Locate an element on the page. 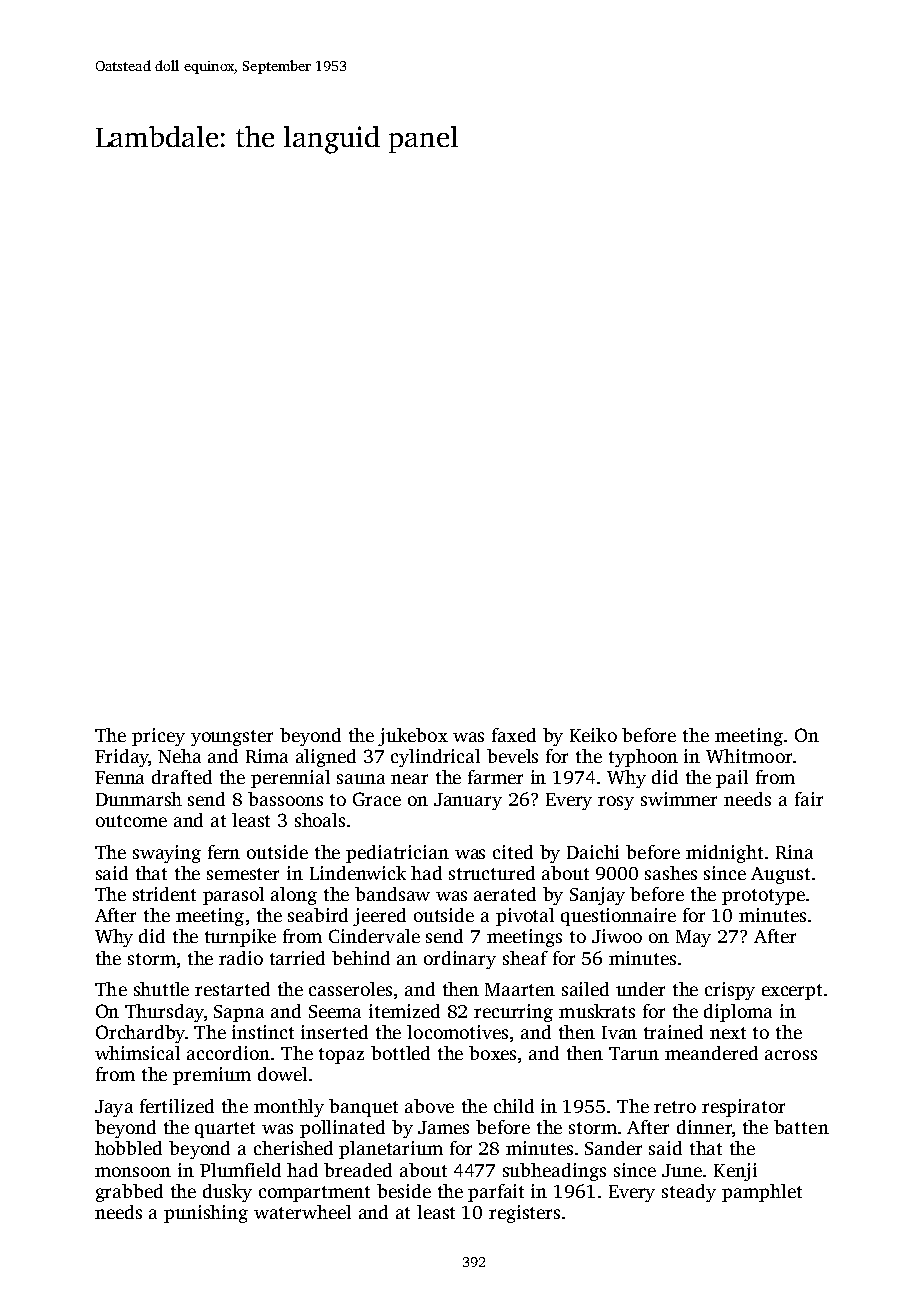  outcome is located at coordinates (131, 821).
